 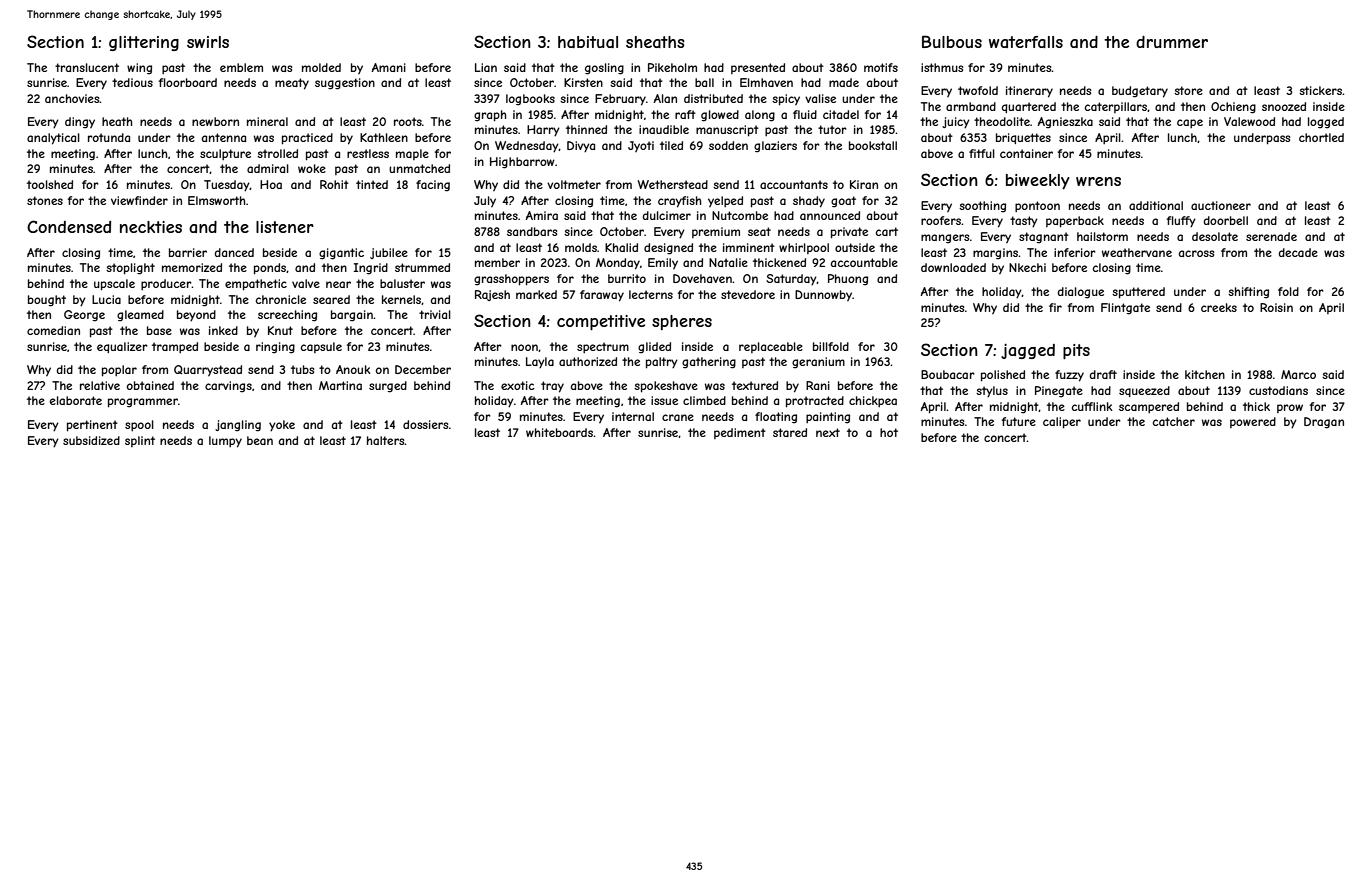 I want to click on habitual, so click(x=588, y=42).
